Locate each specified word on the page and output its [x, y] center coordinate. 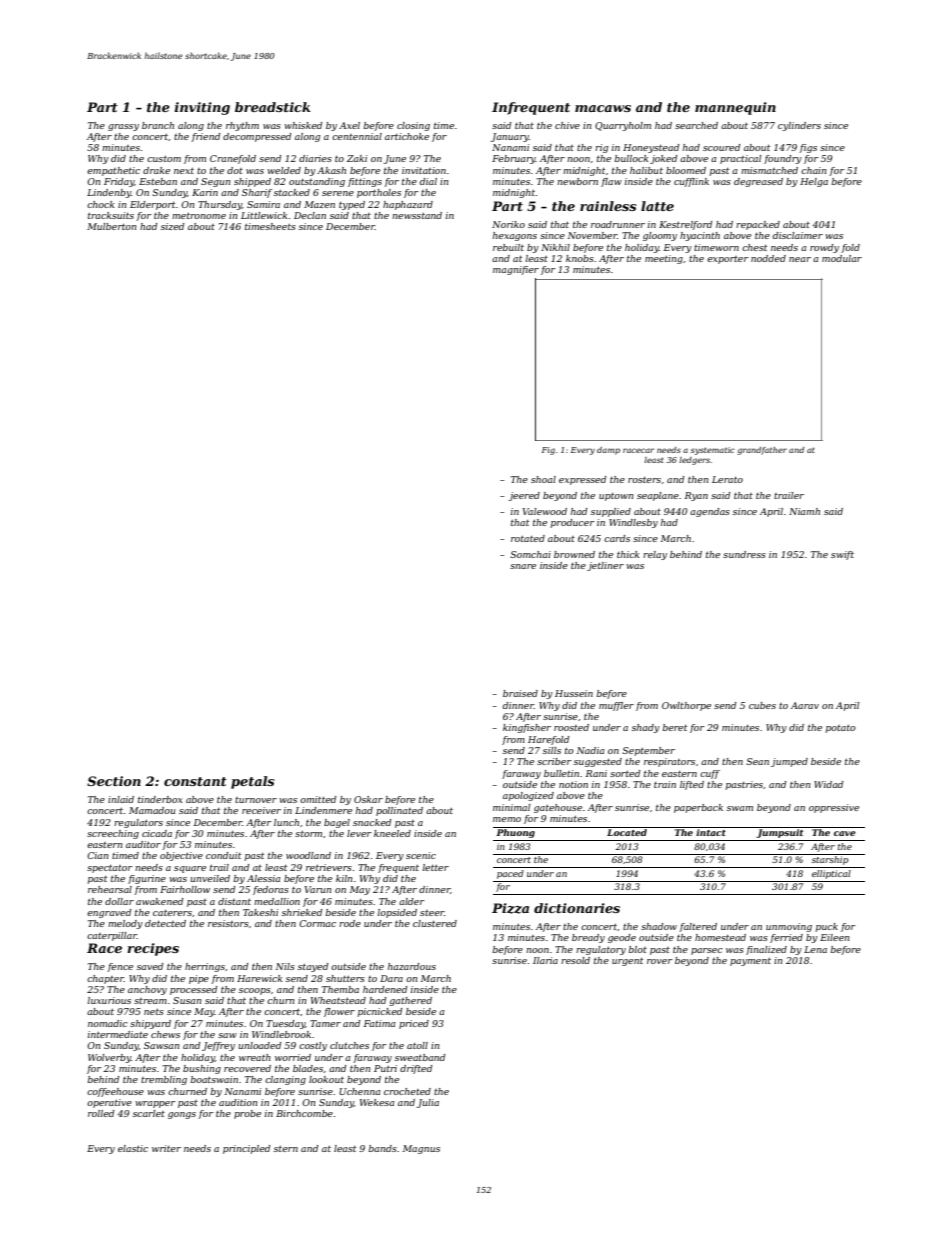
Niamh [804, 511]
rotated [528, 538]
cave [845, 833]
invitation [424, 170]
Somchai [530, 554]
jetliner [605, 566]
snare [523, 566]
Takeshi [260, 912]
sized [172, 226]
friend [205, 137]
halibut [646, 170]
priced [414, 1024]
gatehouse [558, 808]
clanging [285, 1080]
